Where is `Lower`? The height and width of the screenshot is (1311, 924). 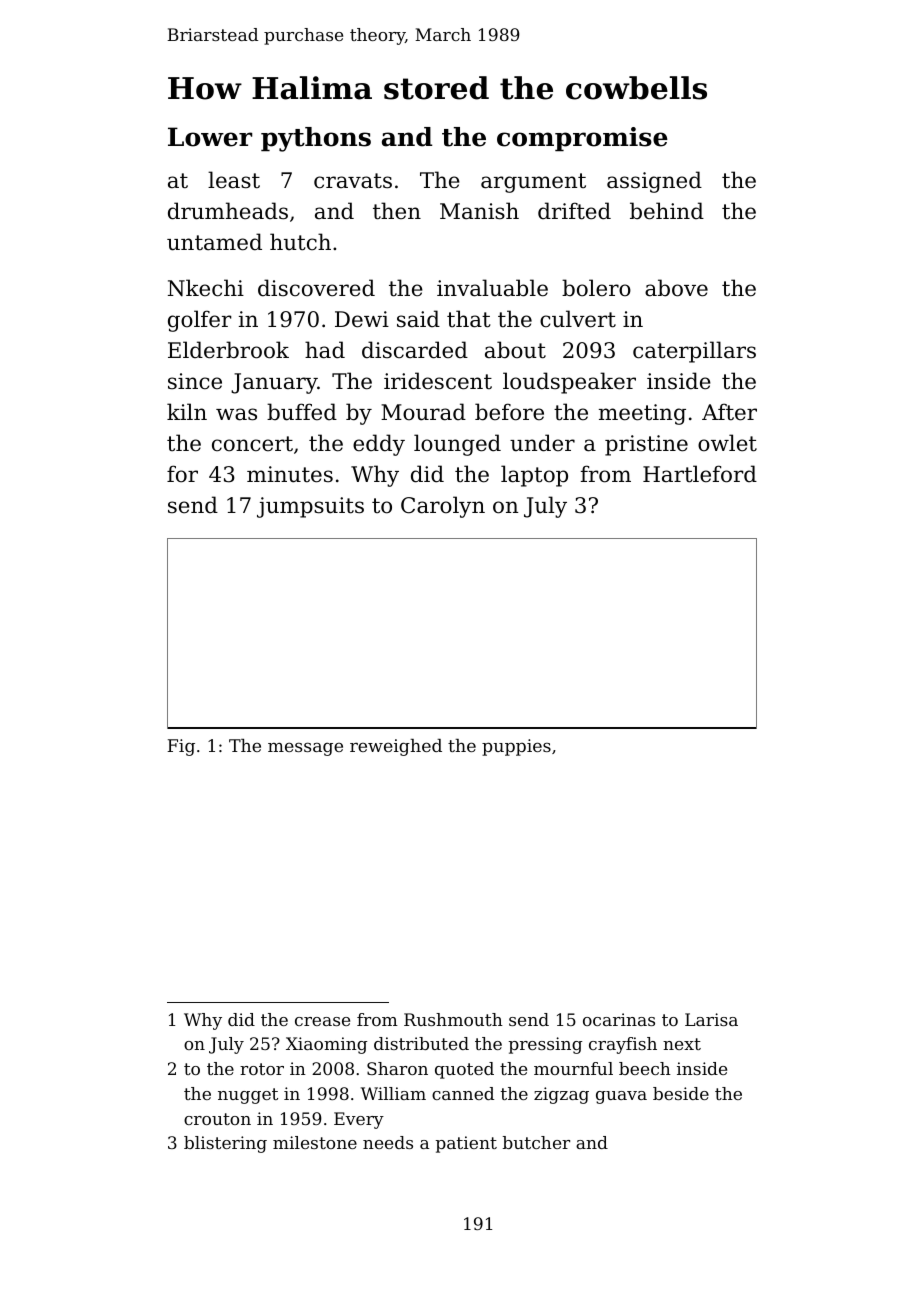 Lower is located at coordinates (210, 137).
